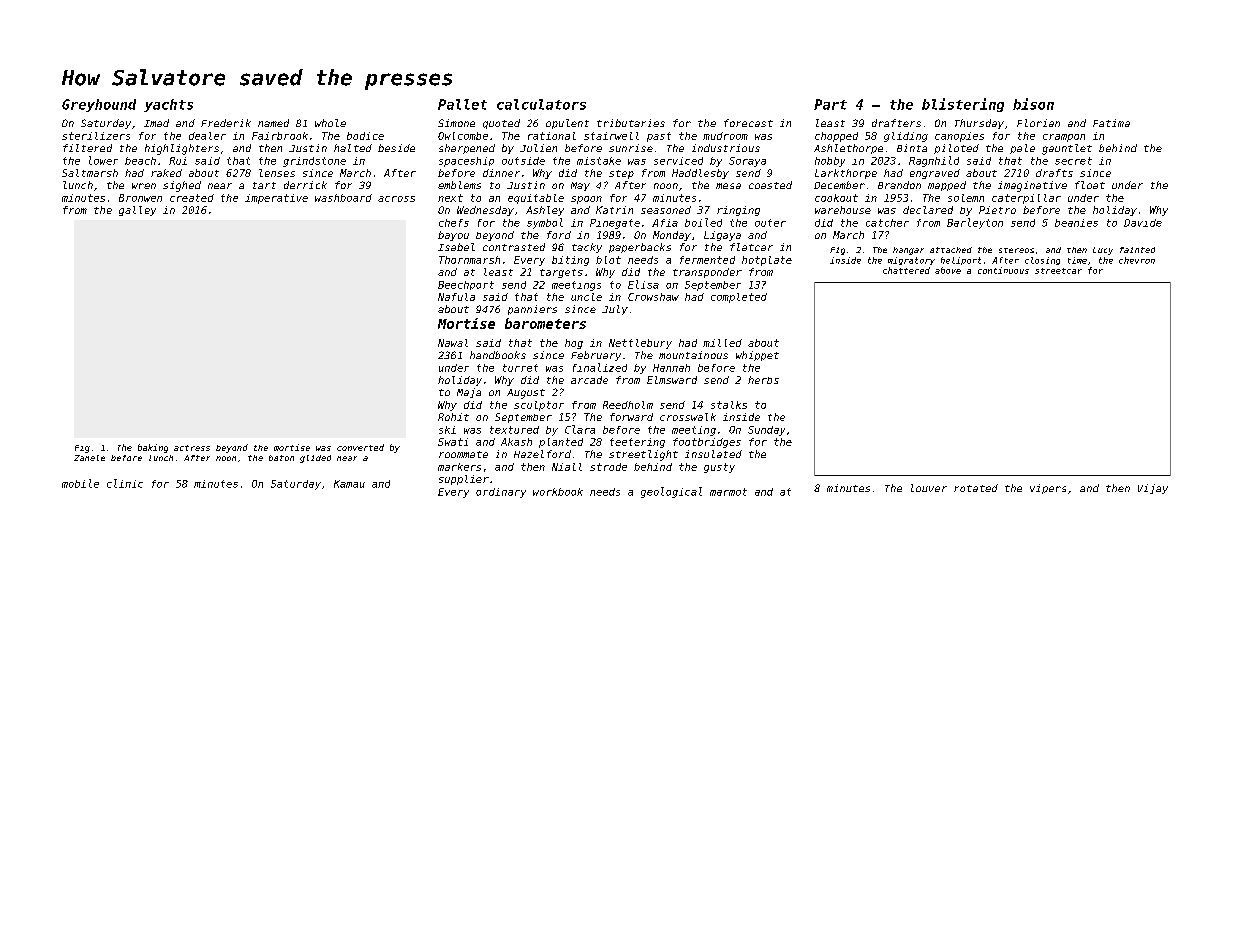 Image resolution: width=1233 pixels, height=952 pixels. What do you see at coordinates (168, 105) in the page?
I see `yachts` at bounding box center [168, 105].
